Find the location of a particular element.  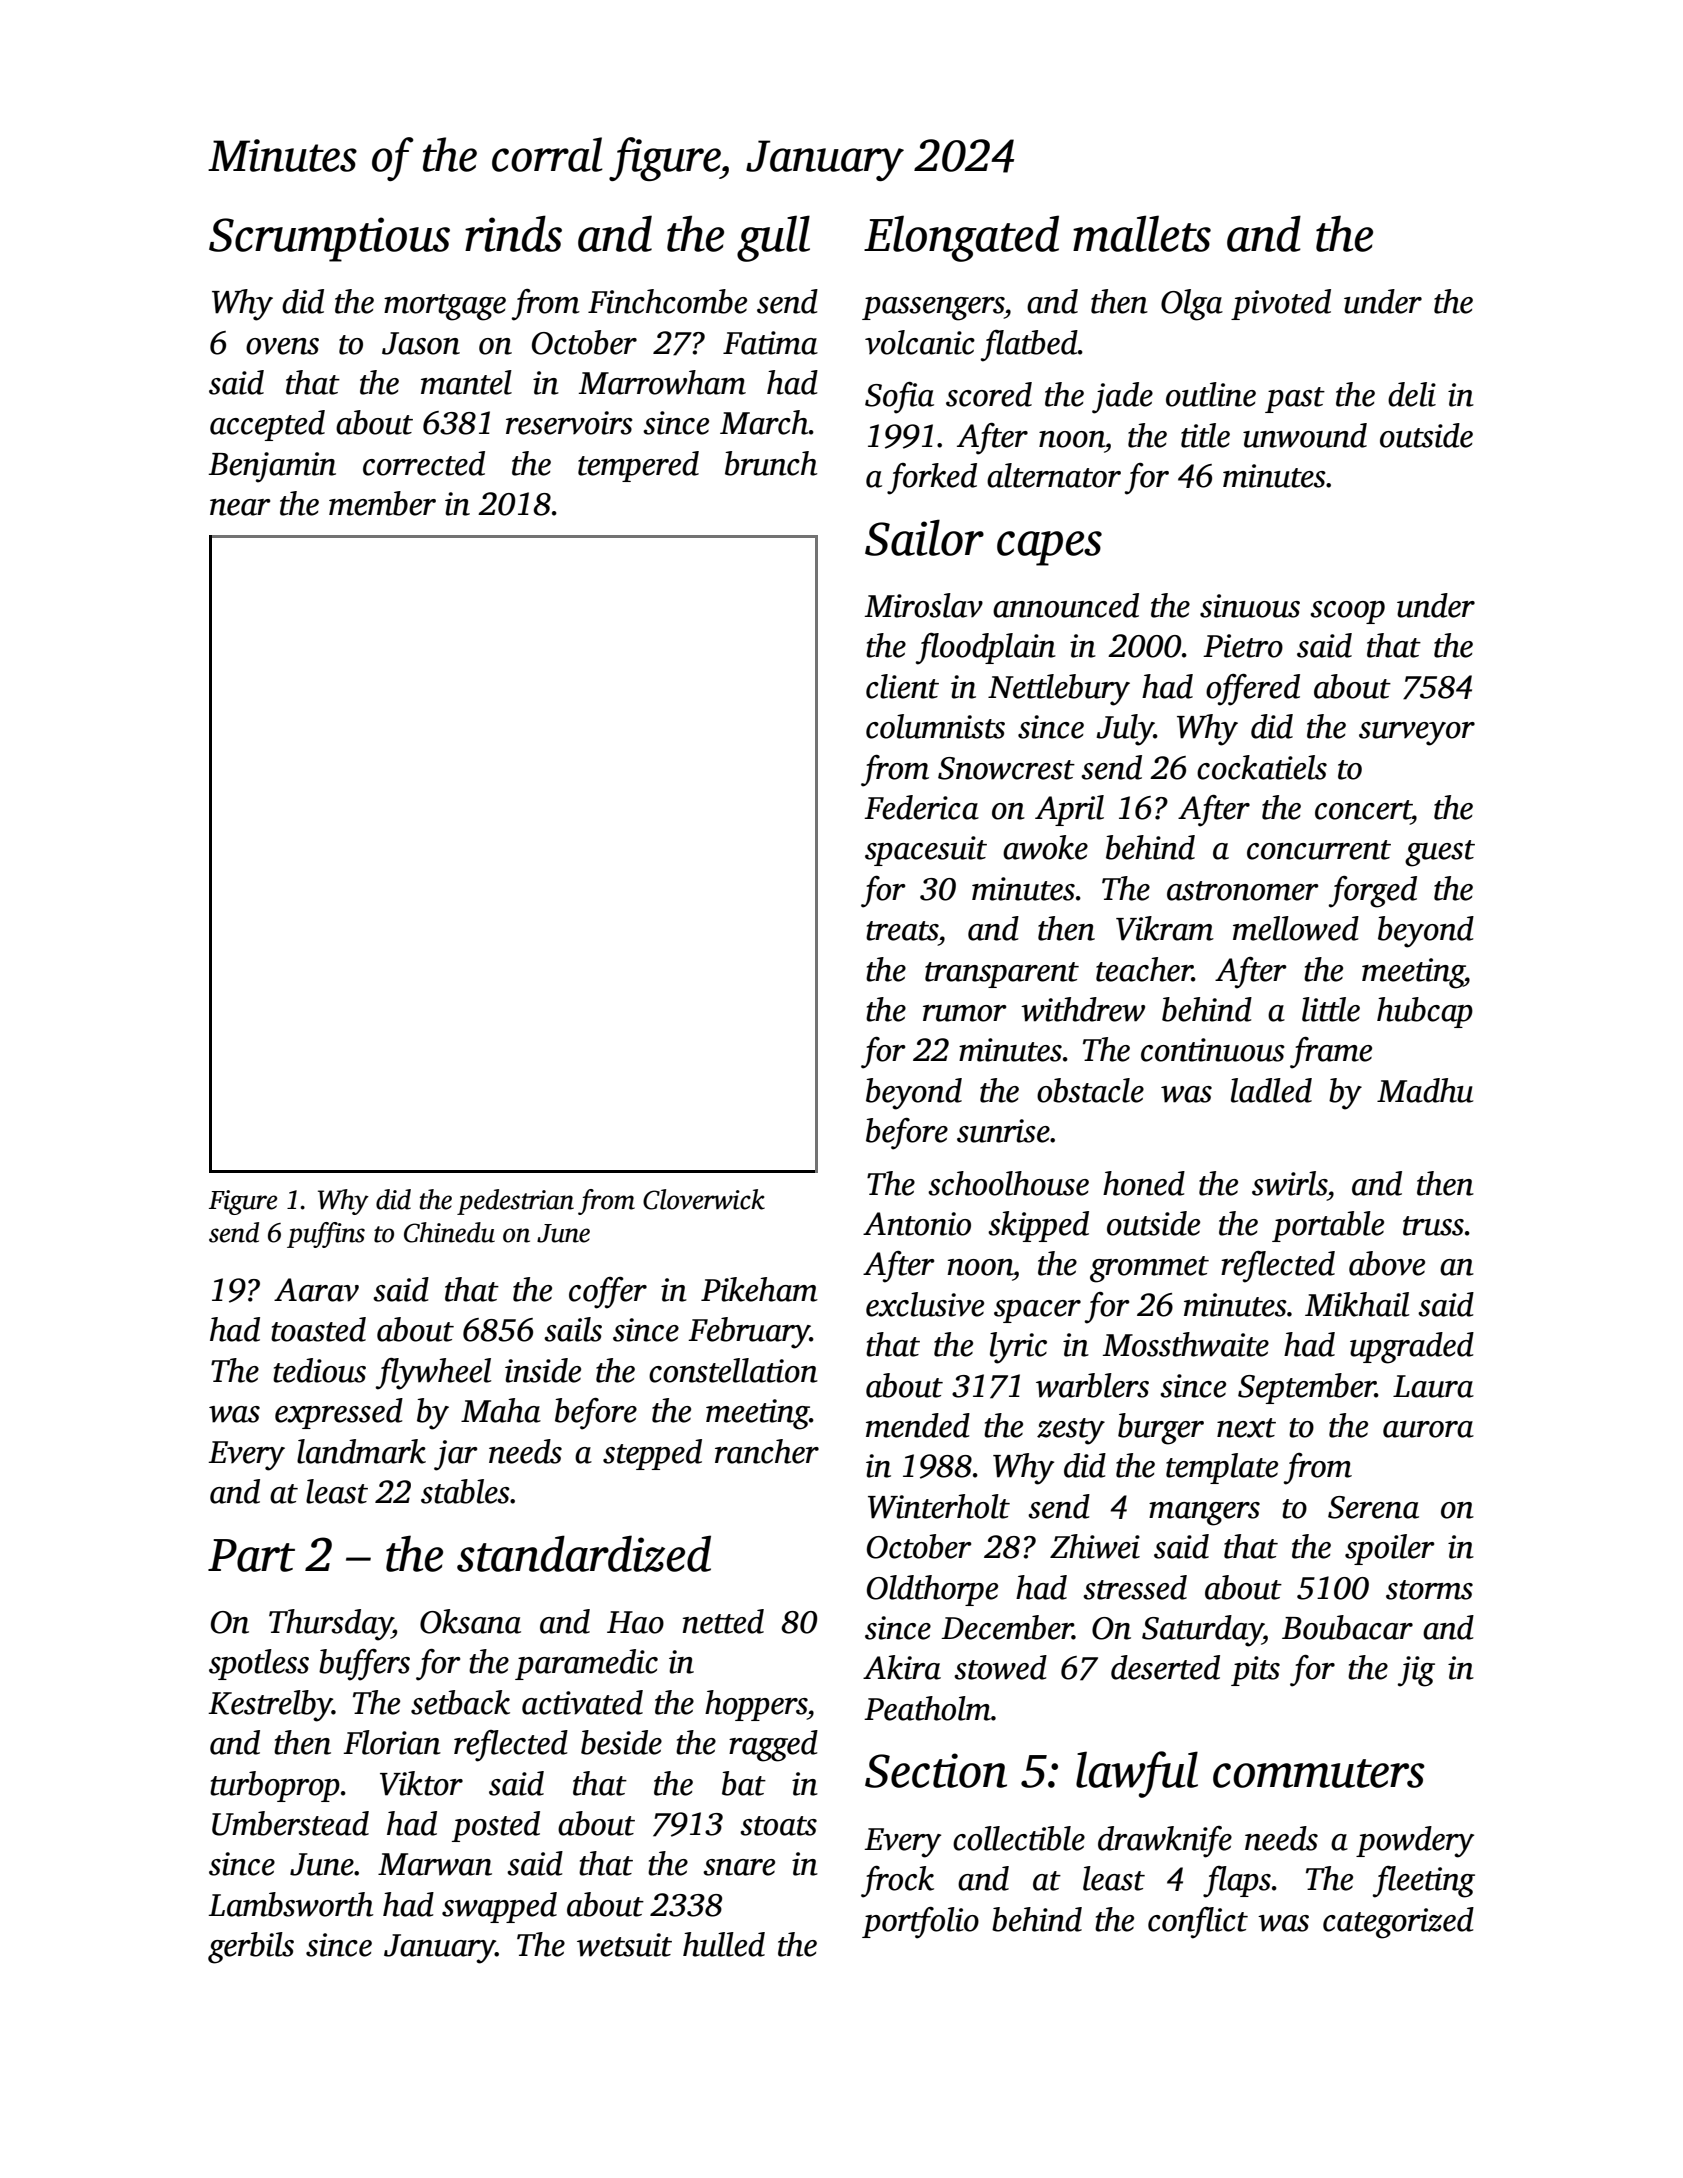

pedestrian is located at coordinates (515, 1202).
